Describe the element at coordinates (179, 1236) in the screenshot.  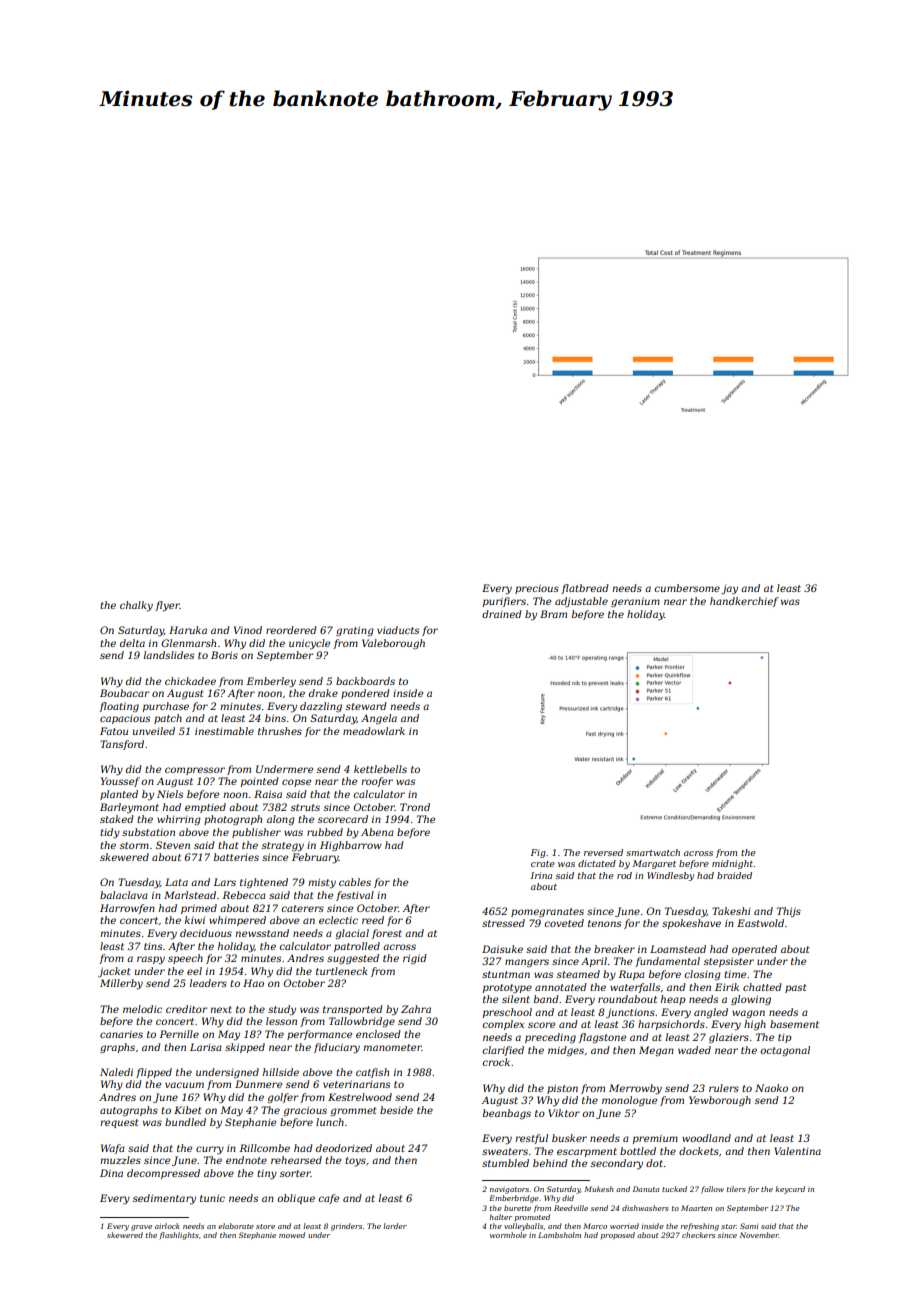
I see `flashlights` at that location.
